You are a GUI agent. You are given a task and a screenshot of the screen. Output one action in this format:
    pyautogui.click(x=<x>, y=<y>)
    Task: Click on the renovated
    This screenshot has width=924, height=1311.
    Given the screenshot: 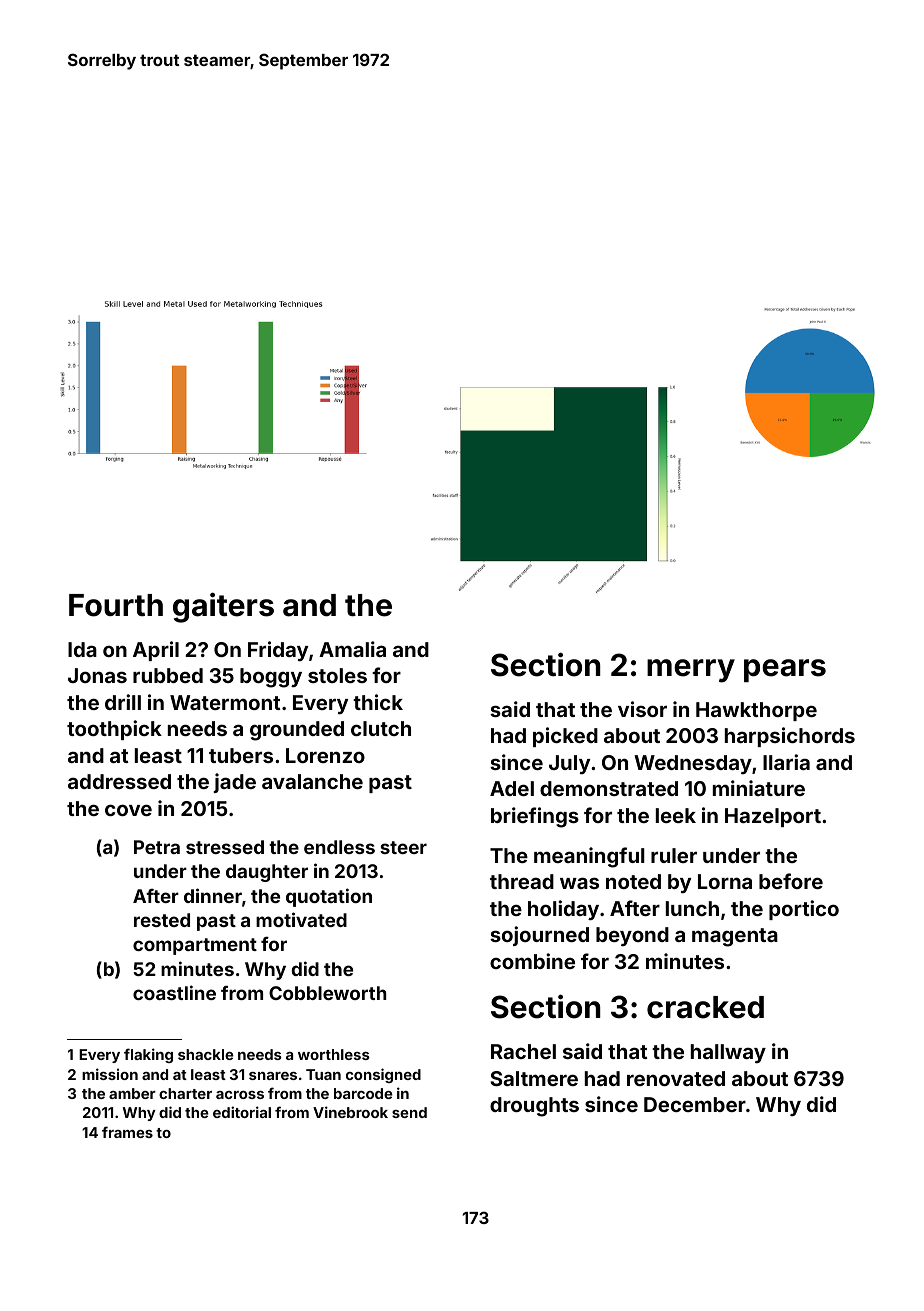 What is the action you would take?
    pyautogui.click(x=676, y=1078)
